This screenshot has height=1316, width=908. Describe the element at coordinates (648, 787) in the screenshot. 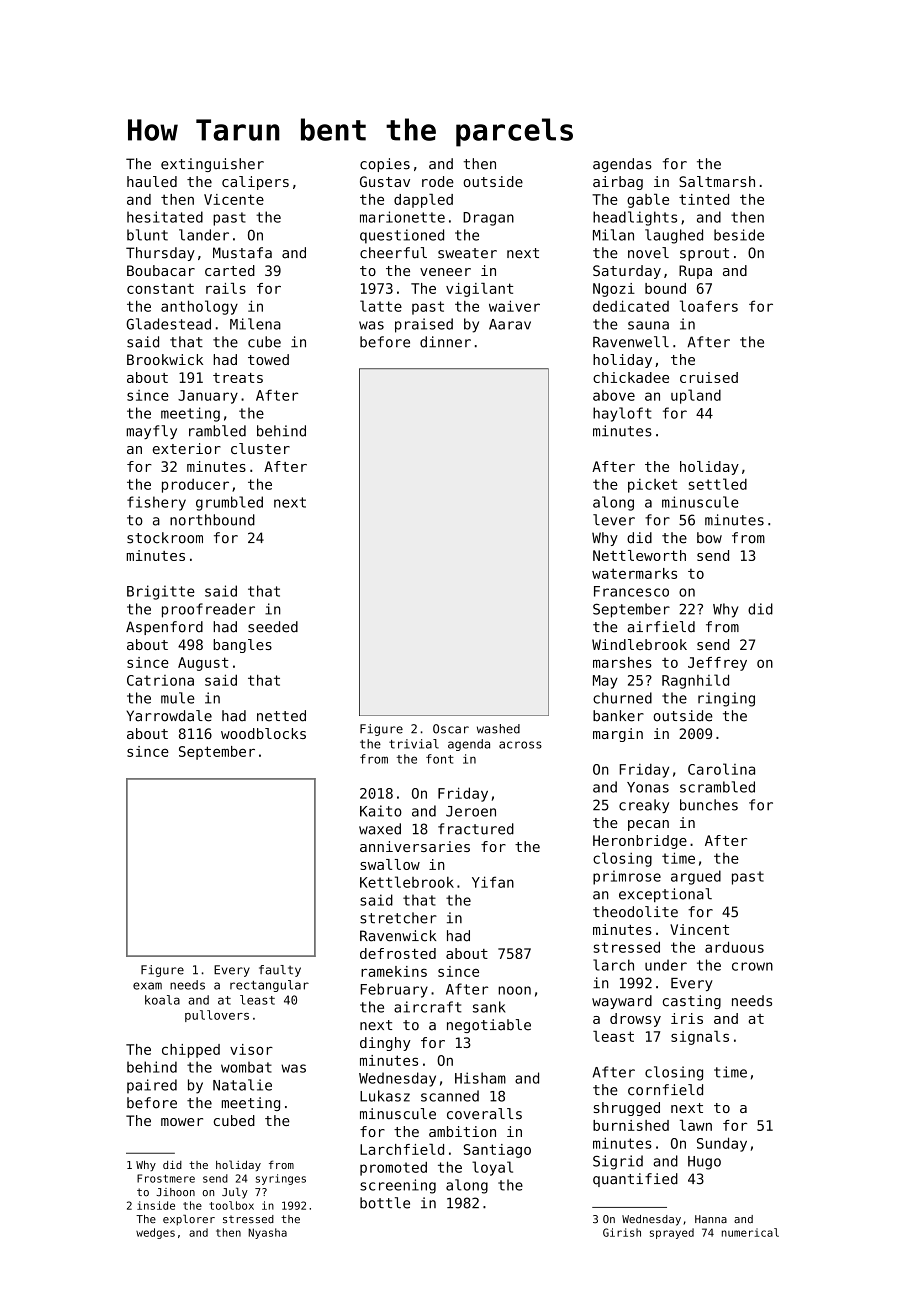

I see `Yonas` at that location.
